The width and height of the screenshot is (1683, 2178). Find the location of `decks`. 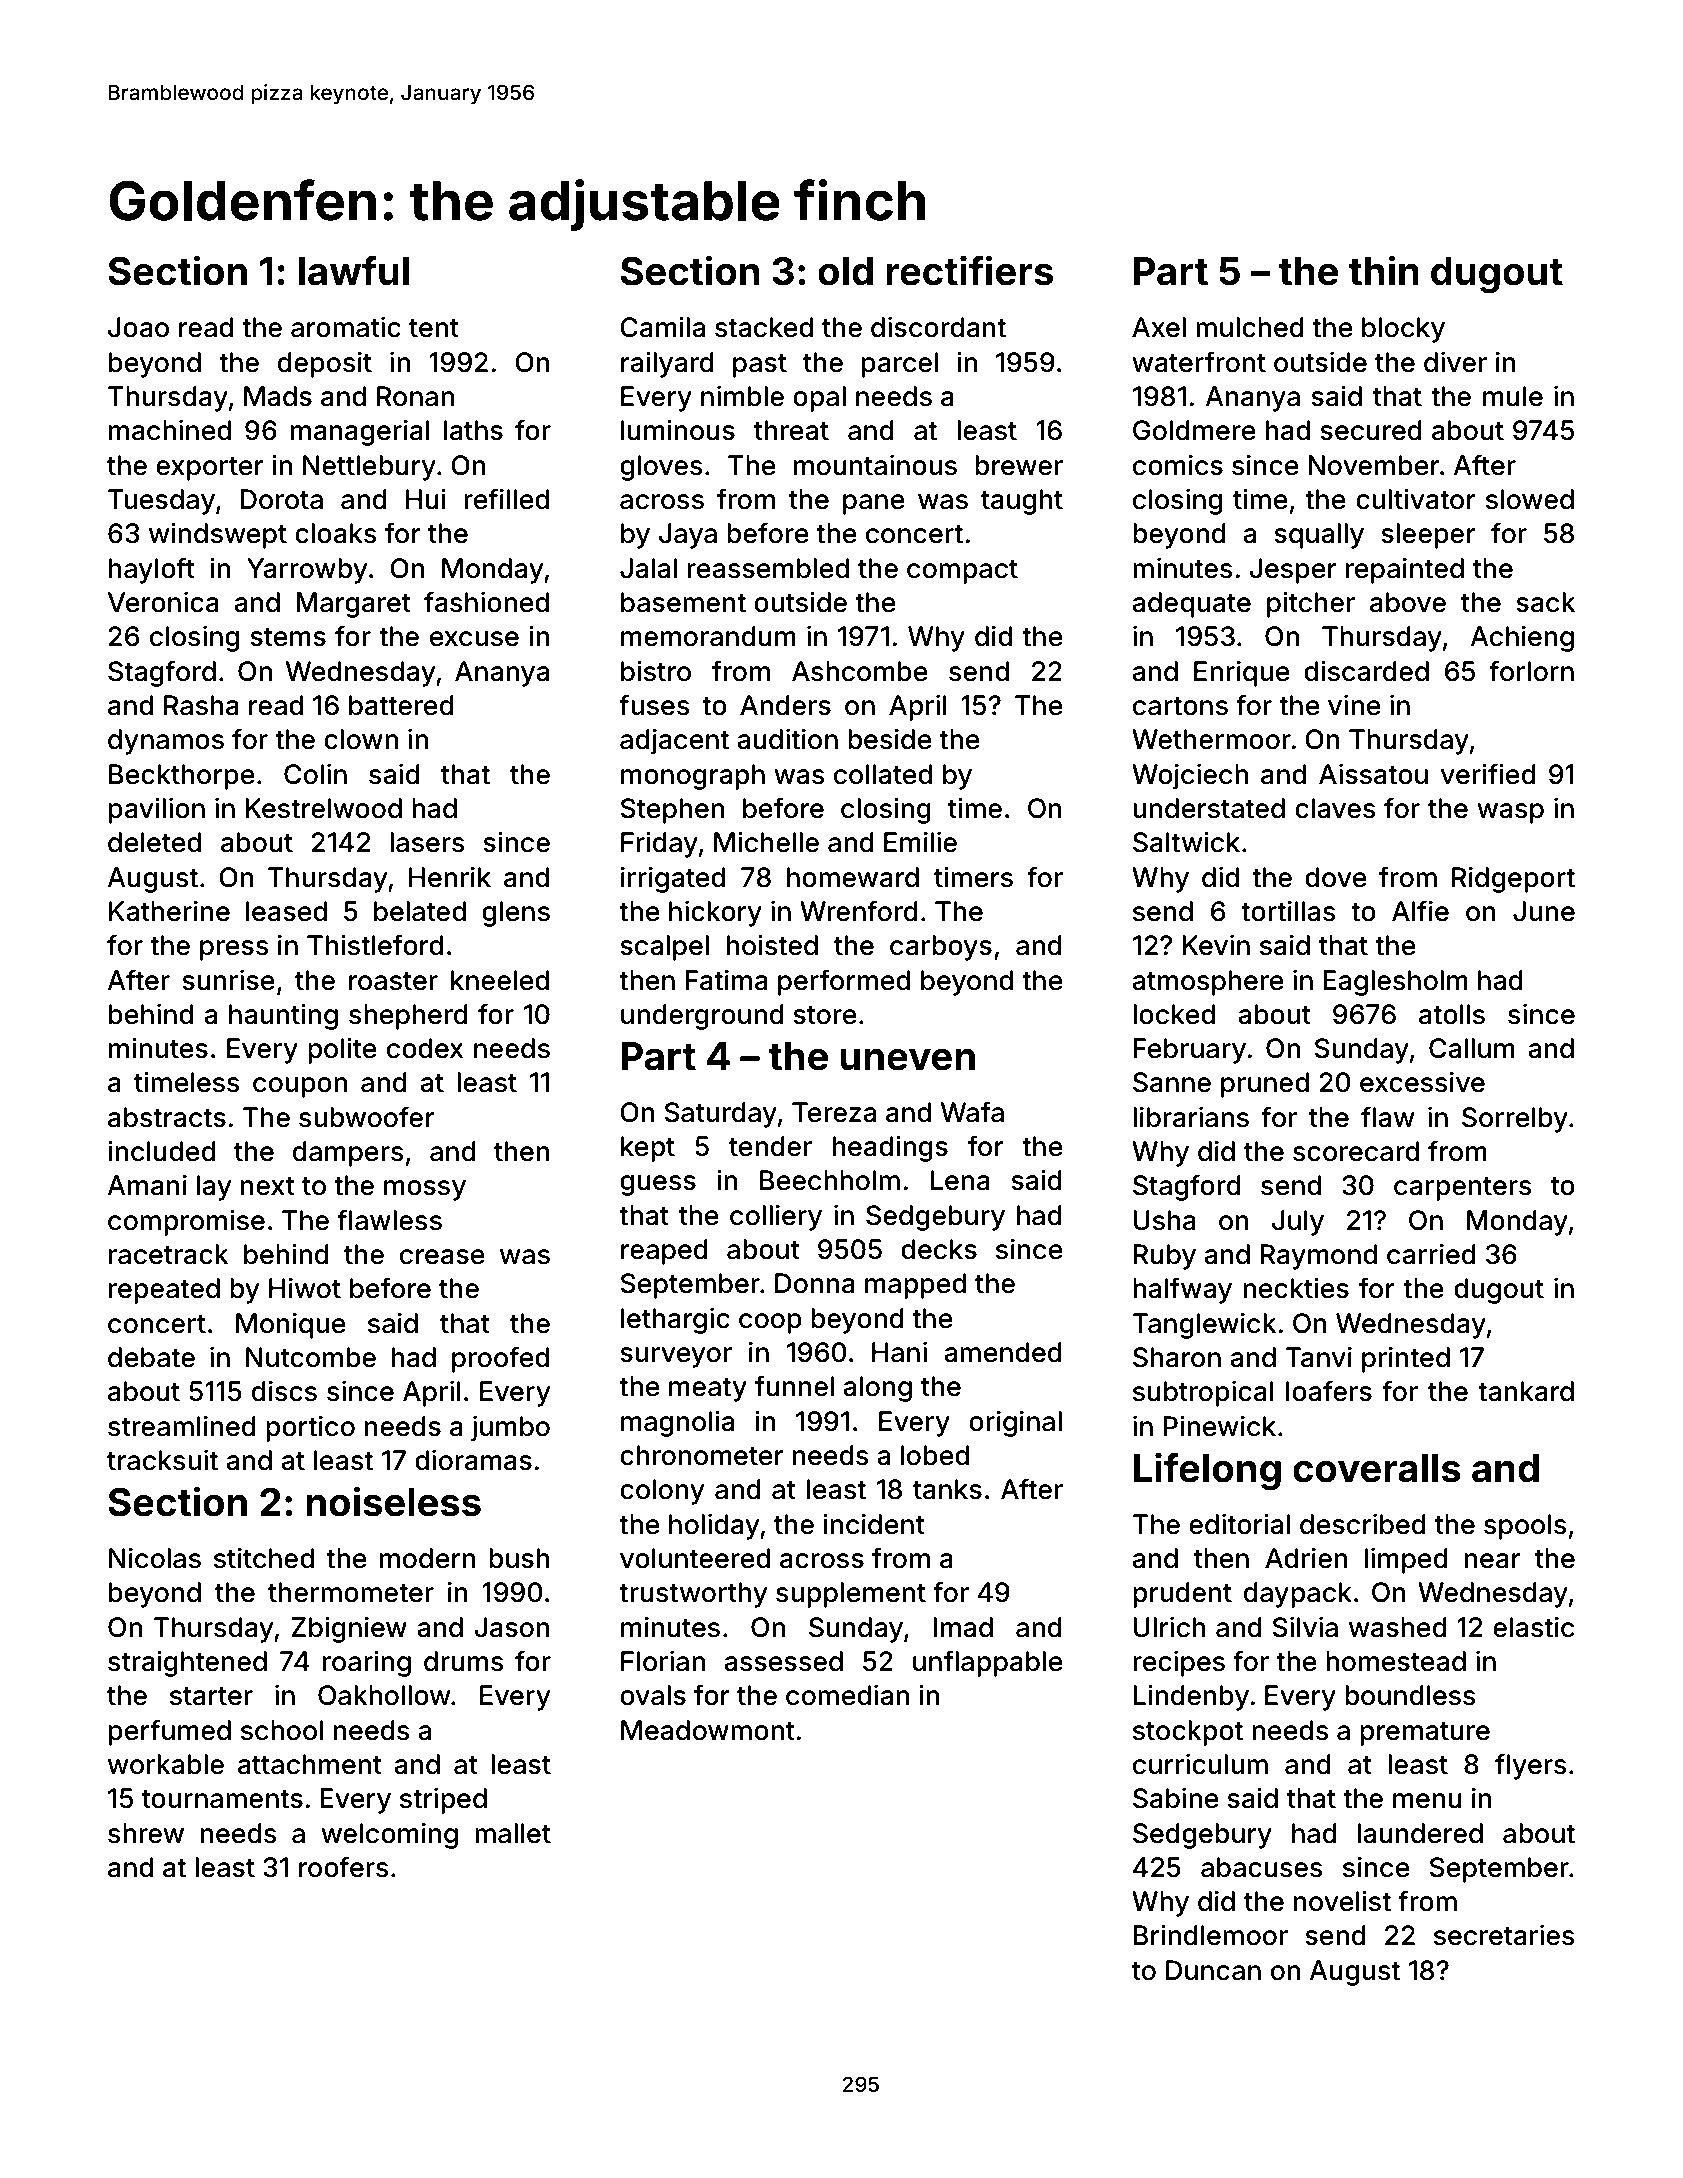

decks is located at coordinates (939, 1249).
